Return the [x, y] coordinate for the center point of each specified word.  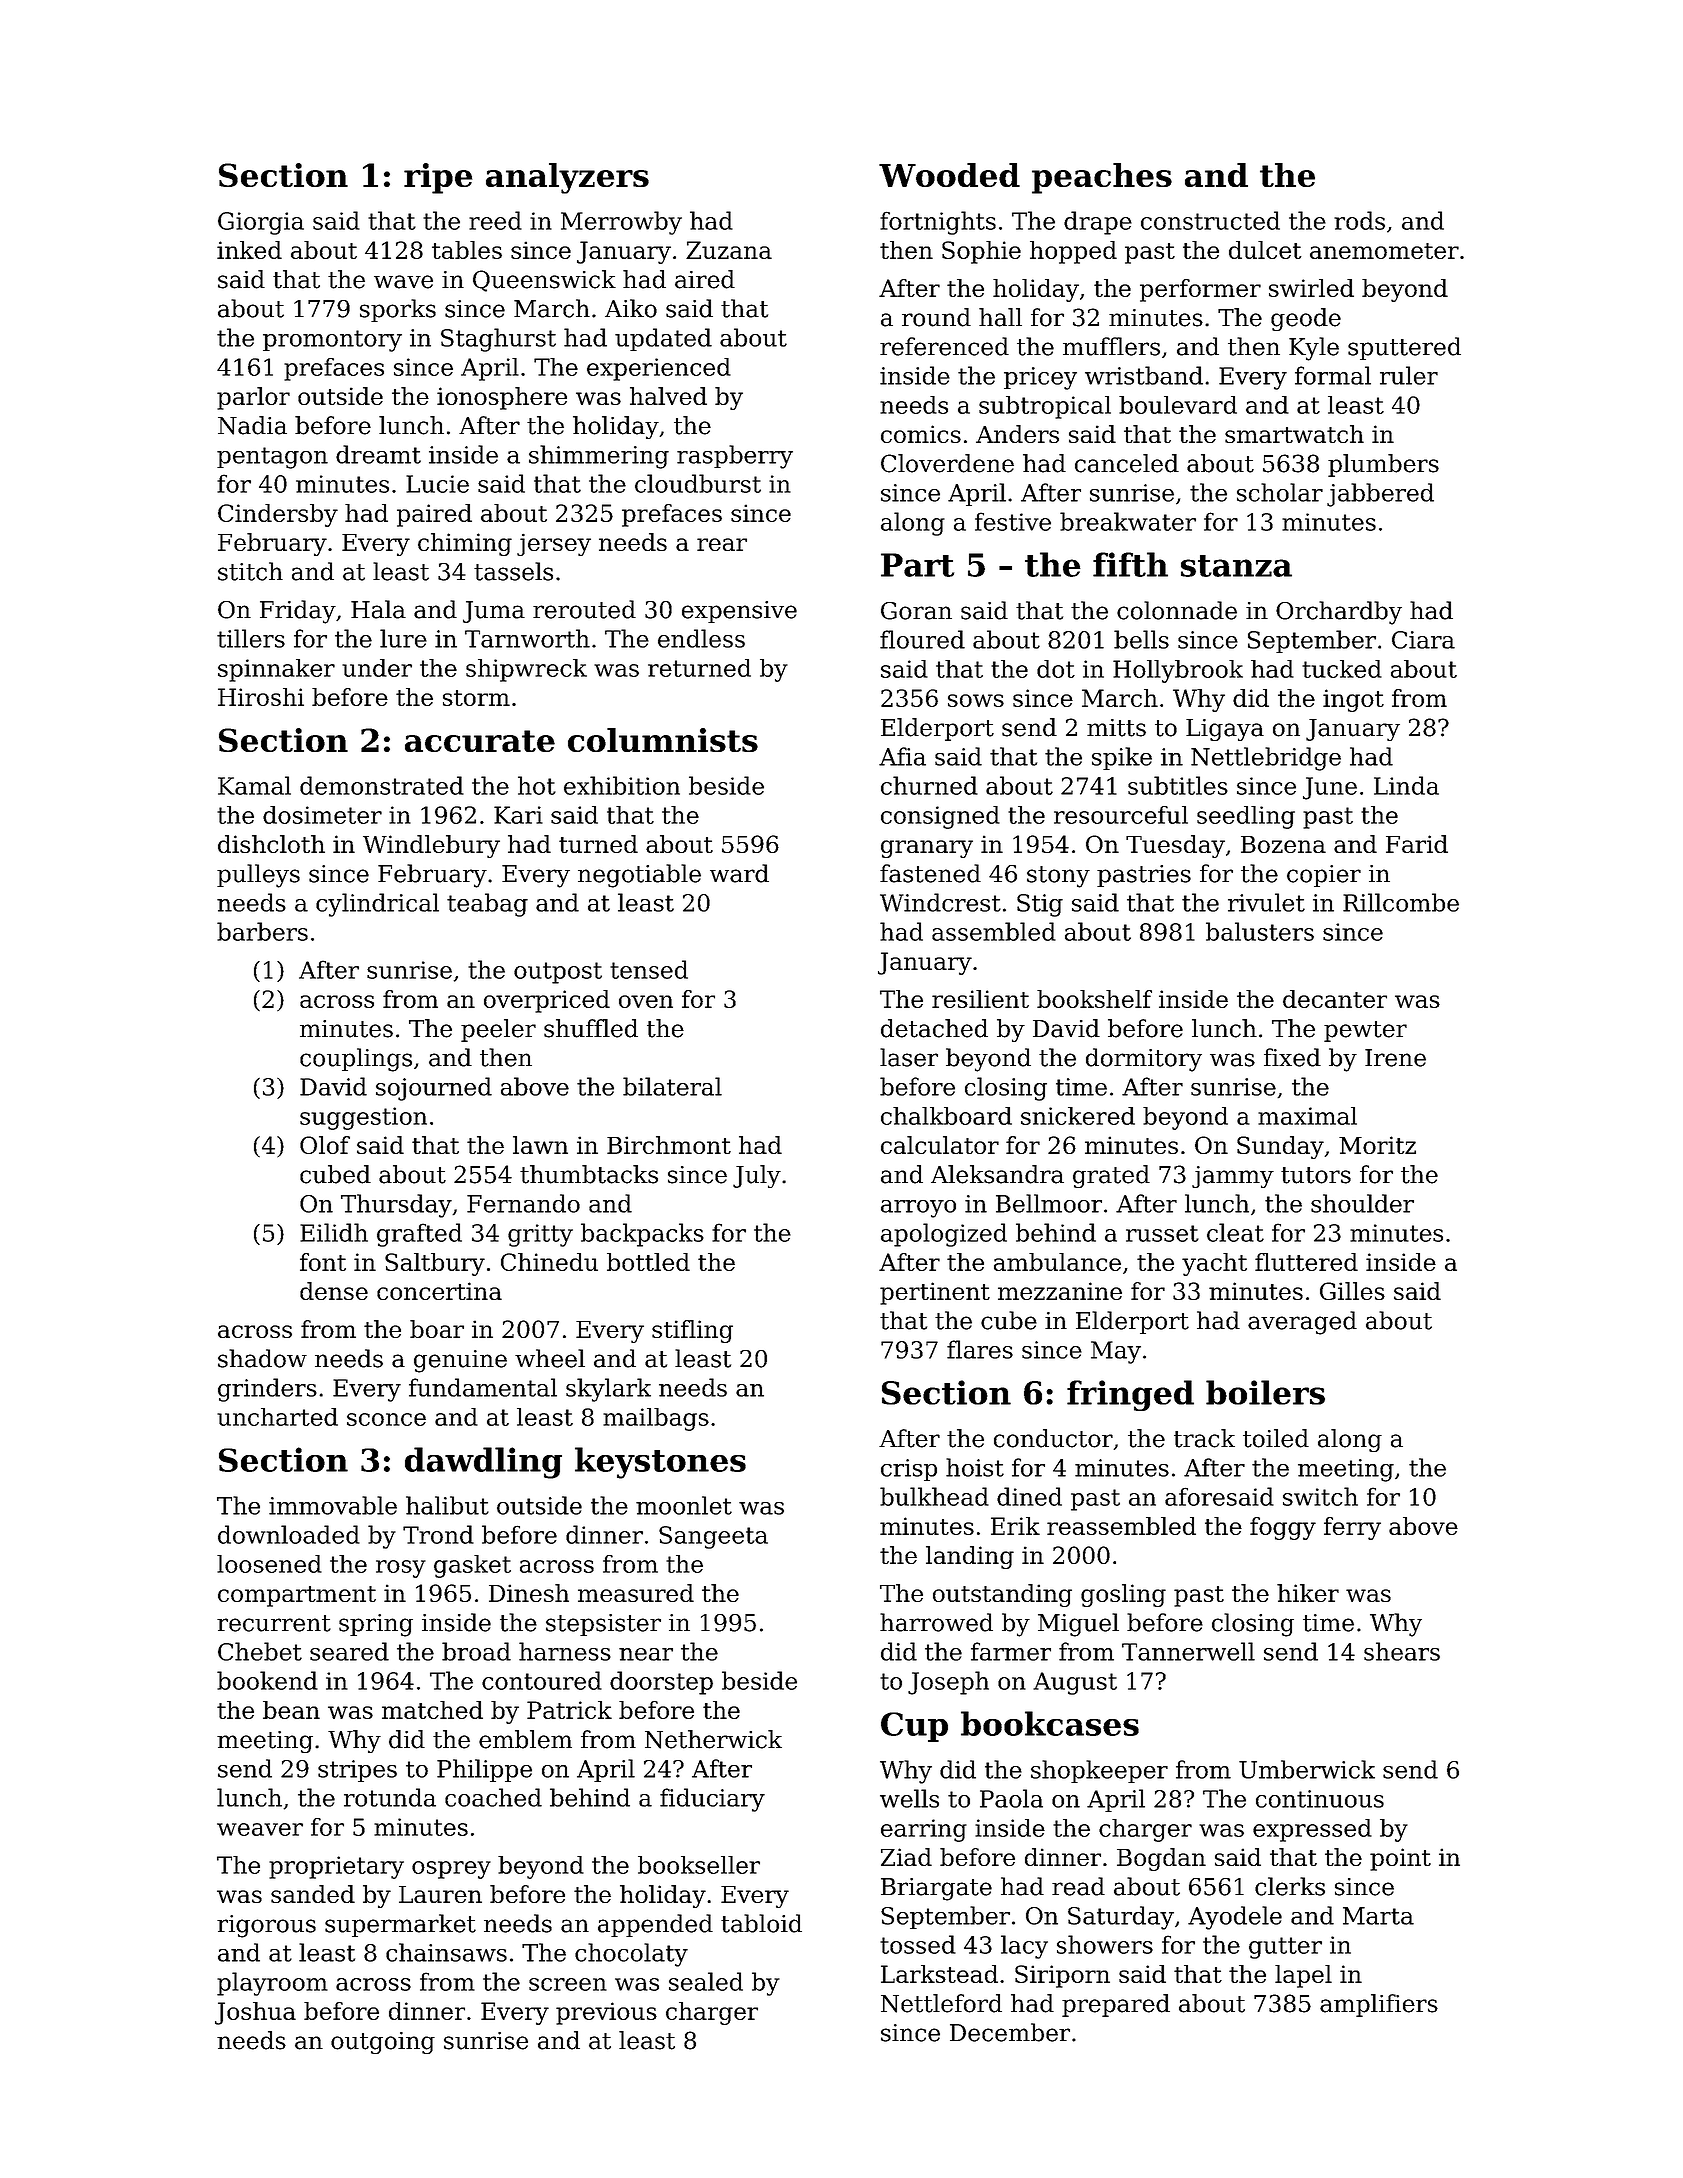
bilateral [672, 1086]
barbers [262, 931]
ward [739, 873]
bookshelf [1094, 999]
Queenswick [544, 281]
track [1204, 1438]
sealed [706, 1981]
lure [403, 638]
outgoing [383, 2043]
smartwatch [1294, 434]
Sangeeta [713, 1537]
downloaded [289, 1534]
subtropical [1045, 407]
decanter [1335, 999]
